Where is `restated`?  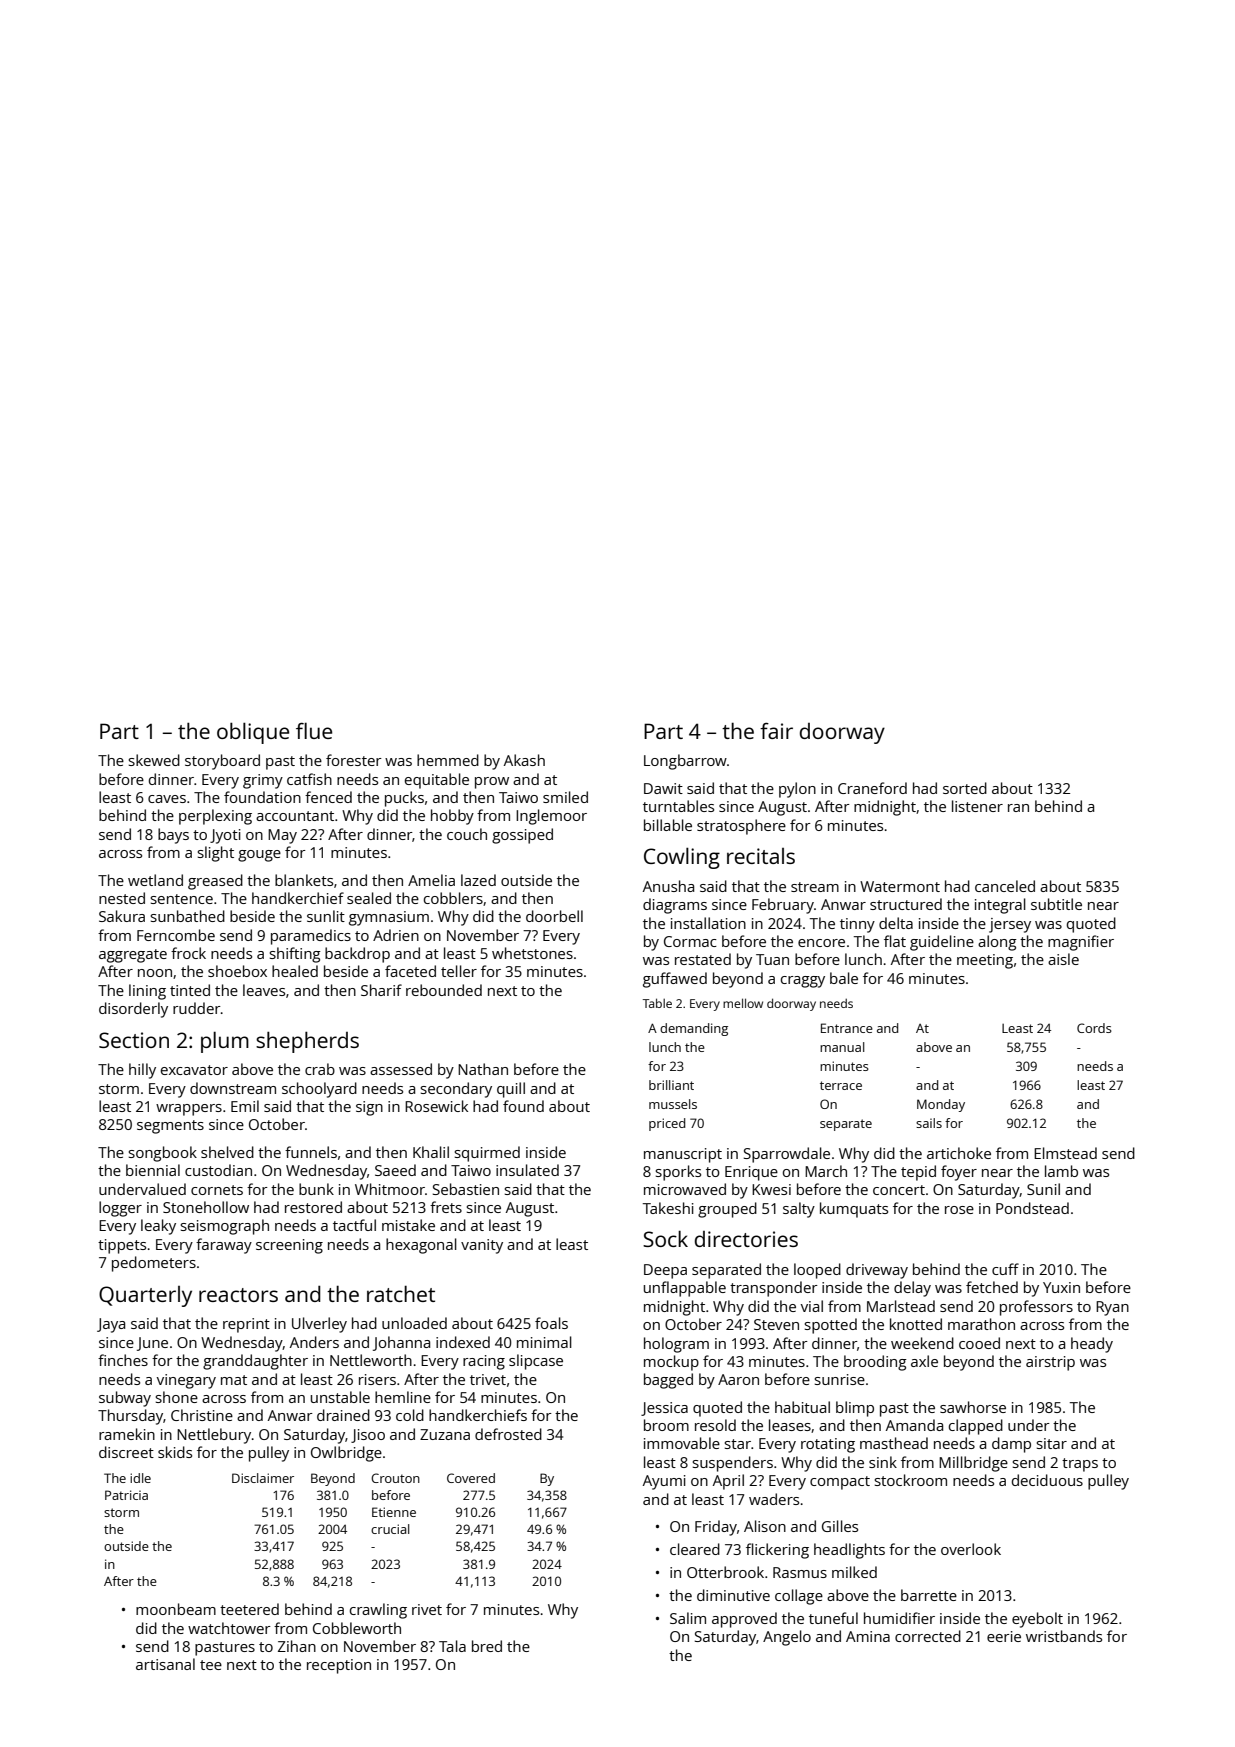 restated is located at coordinates (703, 959).
